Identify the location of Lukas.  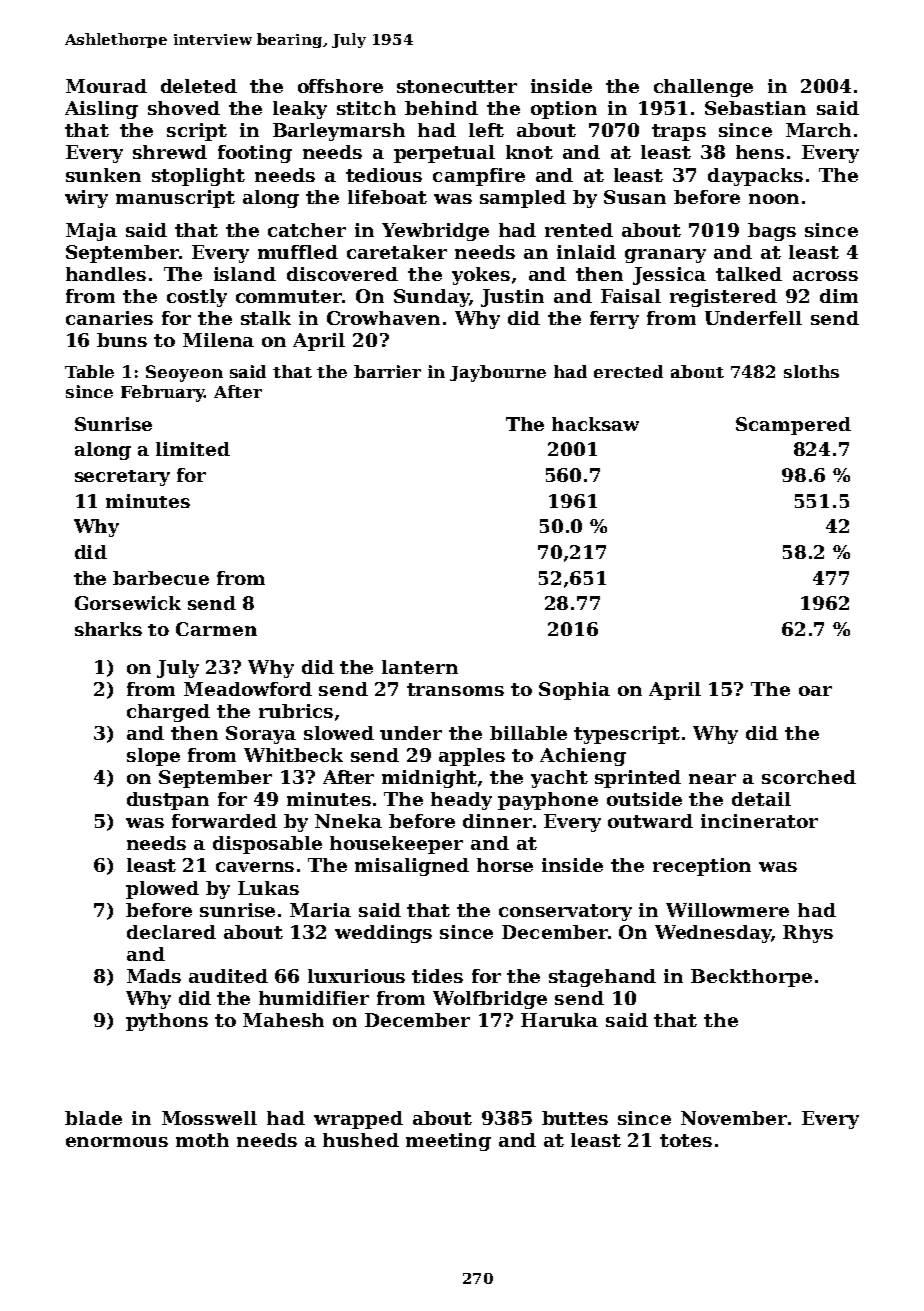
(268, 888).
